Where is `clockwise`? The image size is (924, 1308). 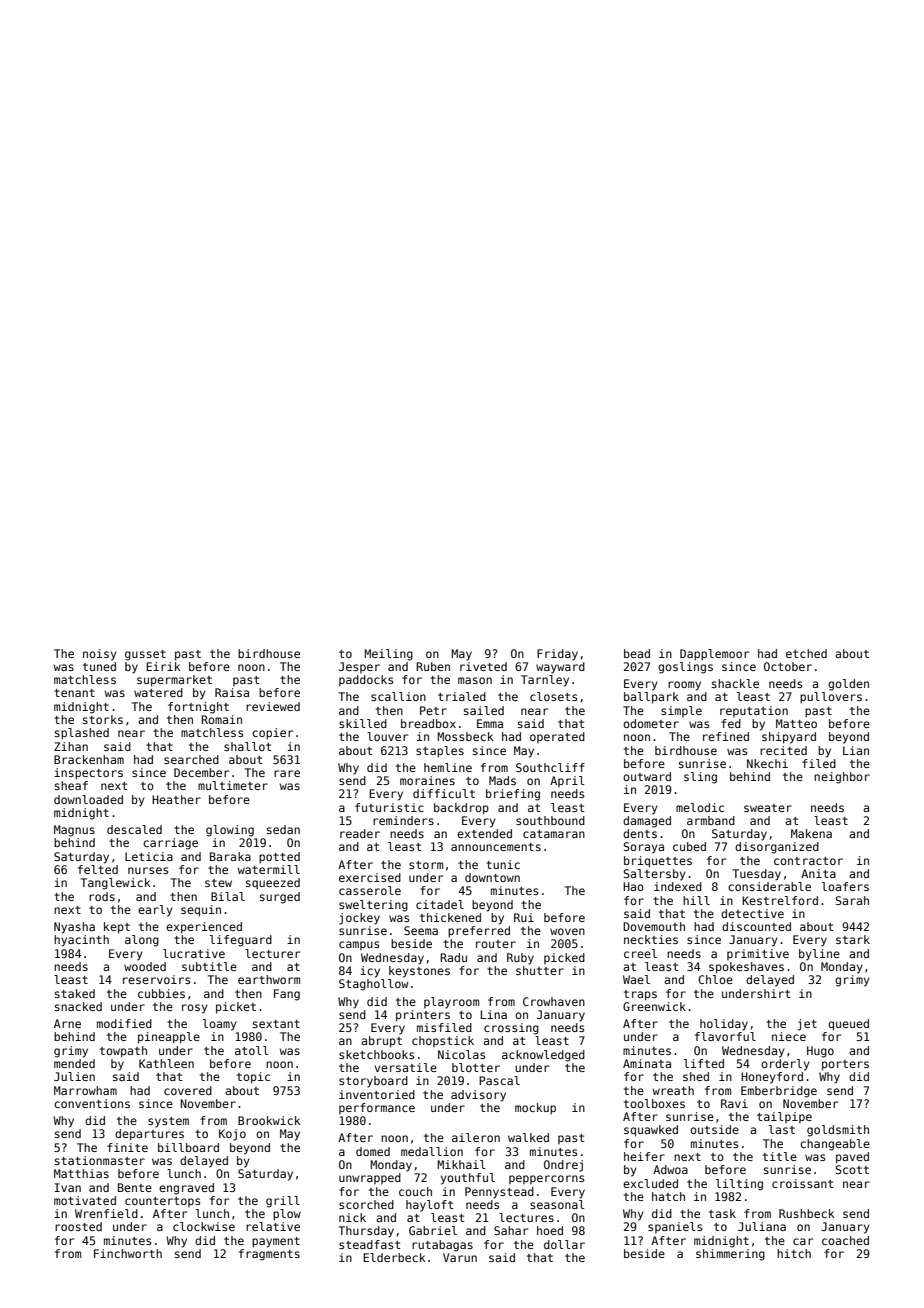 clockwise is located at coordinates (204, 1226).
